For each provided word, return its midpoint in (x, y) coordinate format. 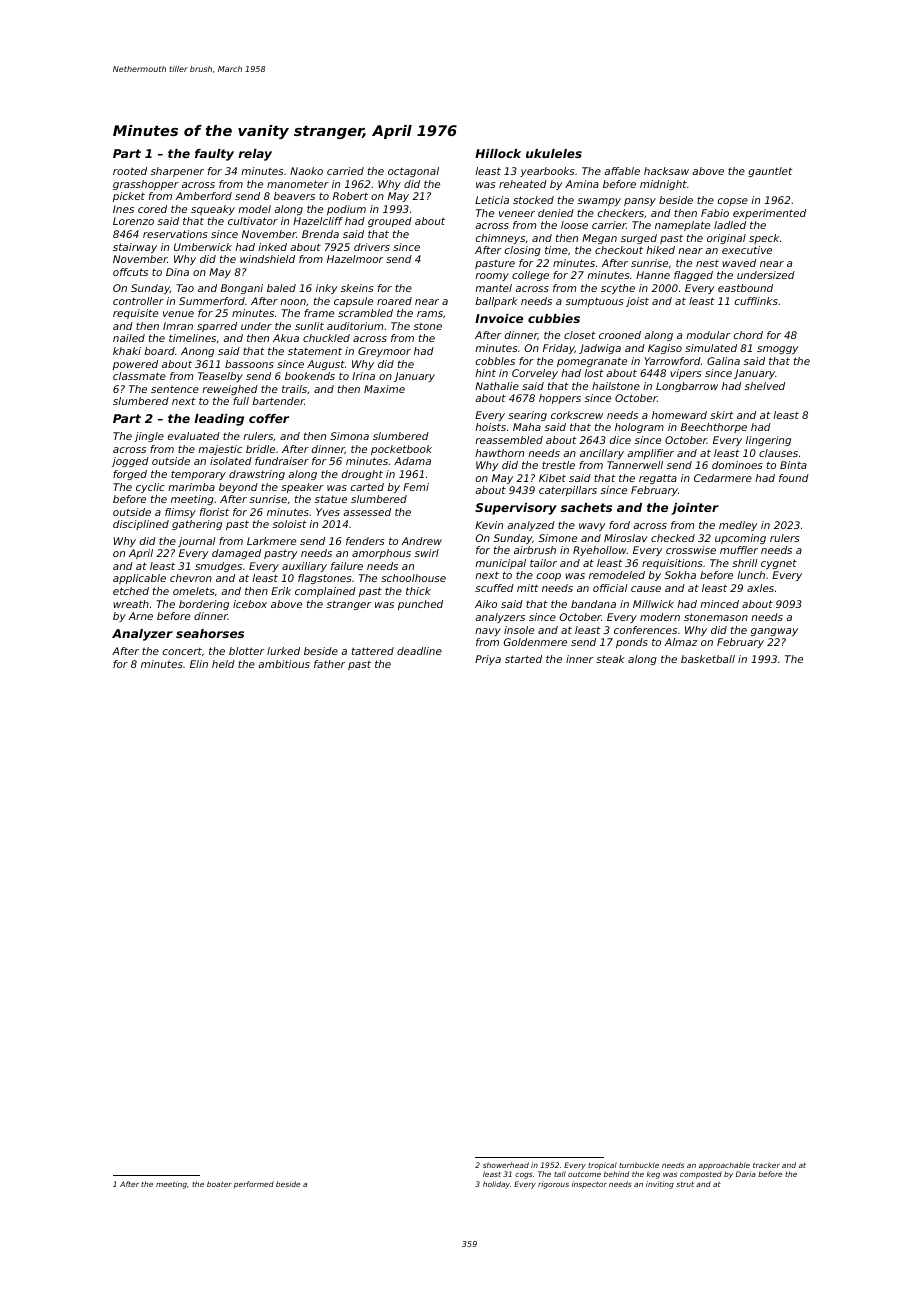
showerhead (506, 1165)
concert (182, 651)
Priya (488, 660)
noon (293, 302)
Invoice (499, 318)
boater (219, 1184)
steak (610, 659)
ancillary (602, 454)
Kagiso (665, 349)
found (794, 478)
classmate (139, 376)
